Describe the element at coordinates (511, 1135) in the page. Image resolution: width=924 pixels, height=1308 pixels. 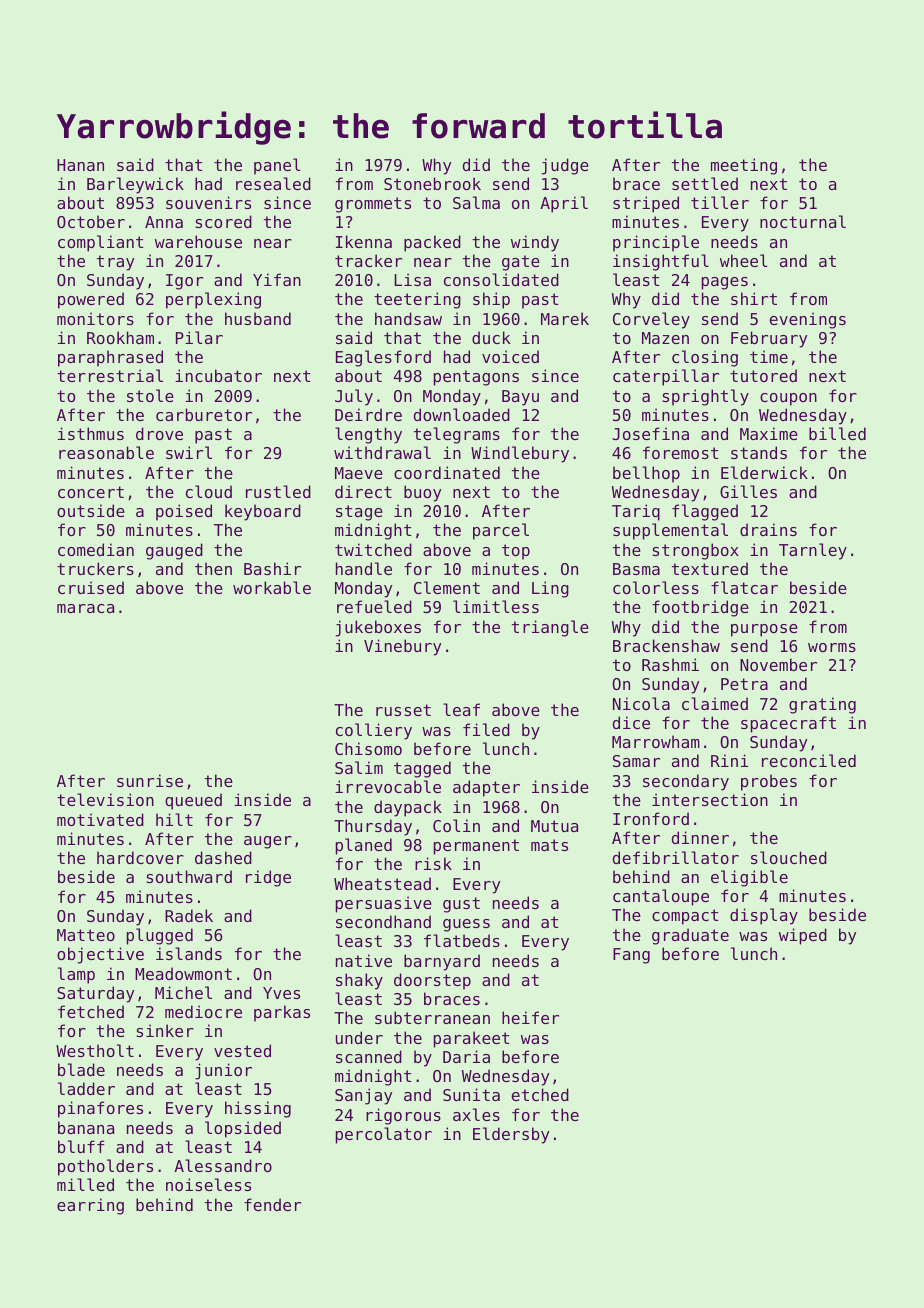
I see `Eldersby` at that location.
